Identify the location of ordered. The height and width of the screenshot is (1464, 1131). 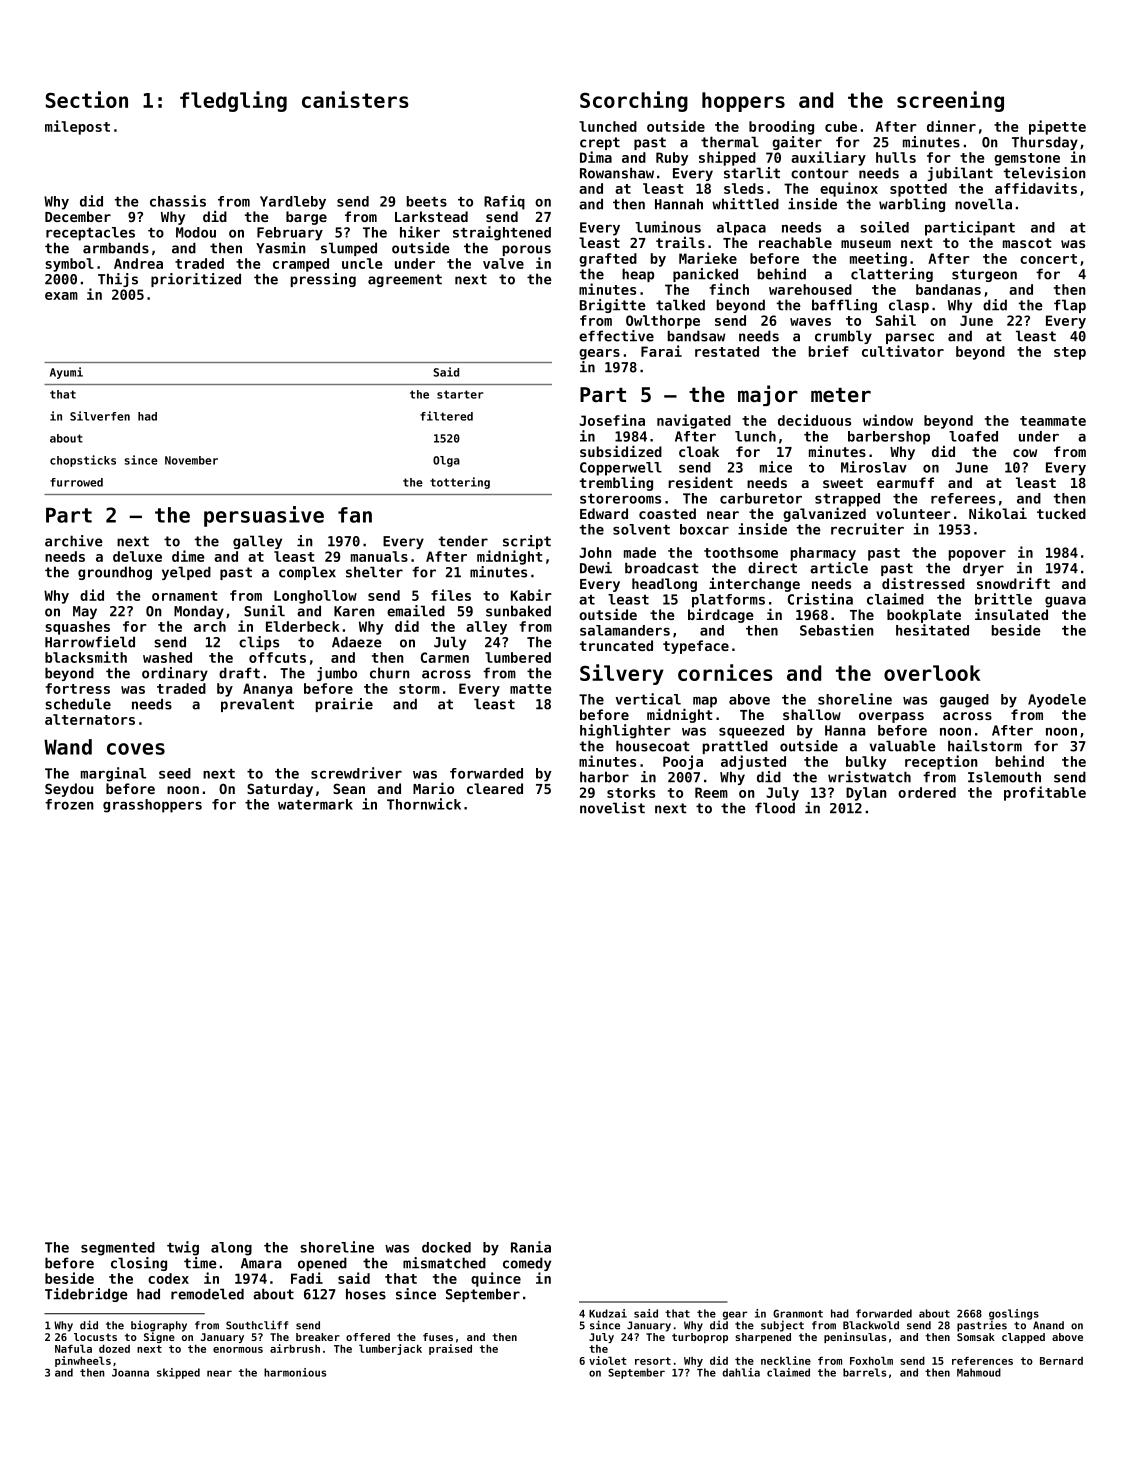
(927, 792).
